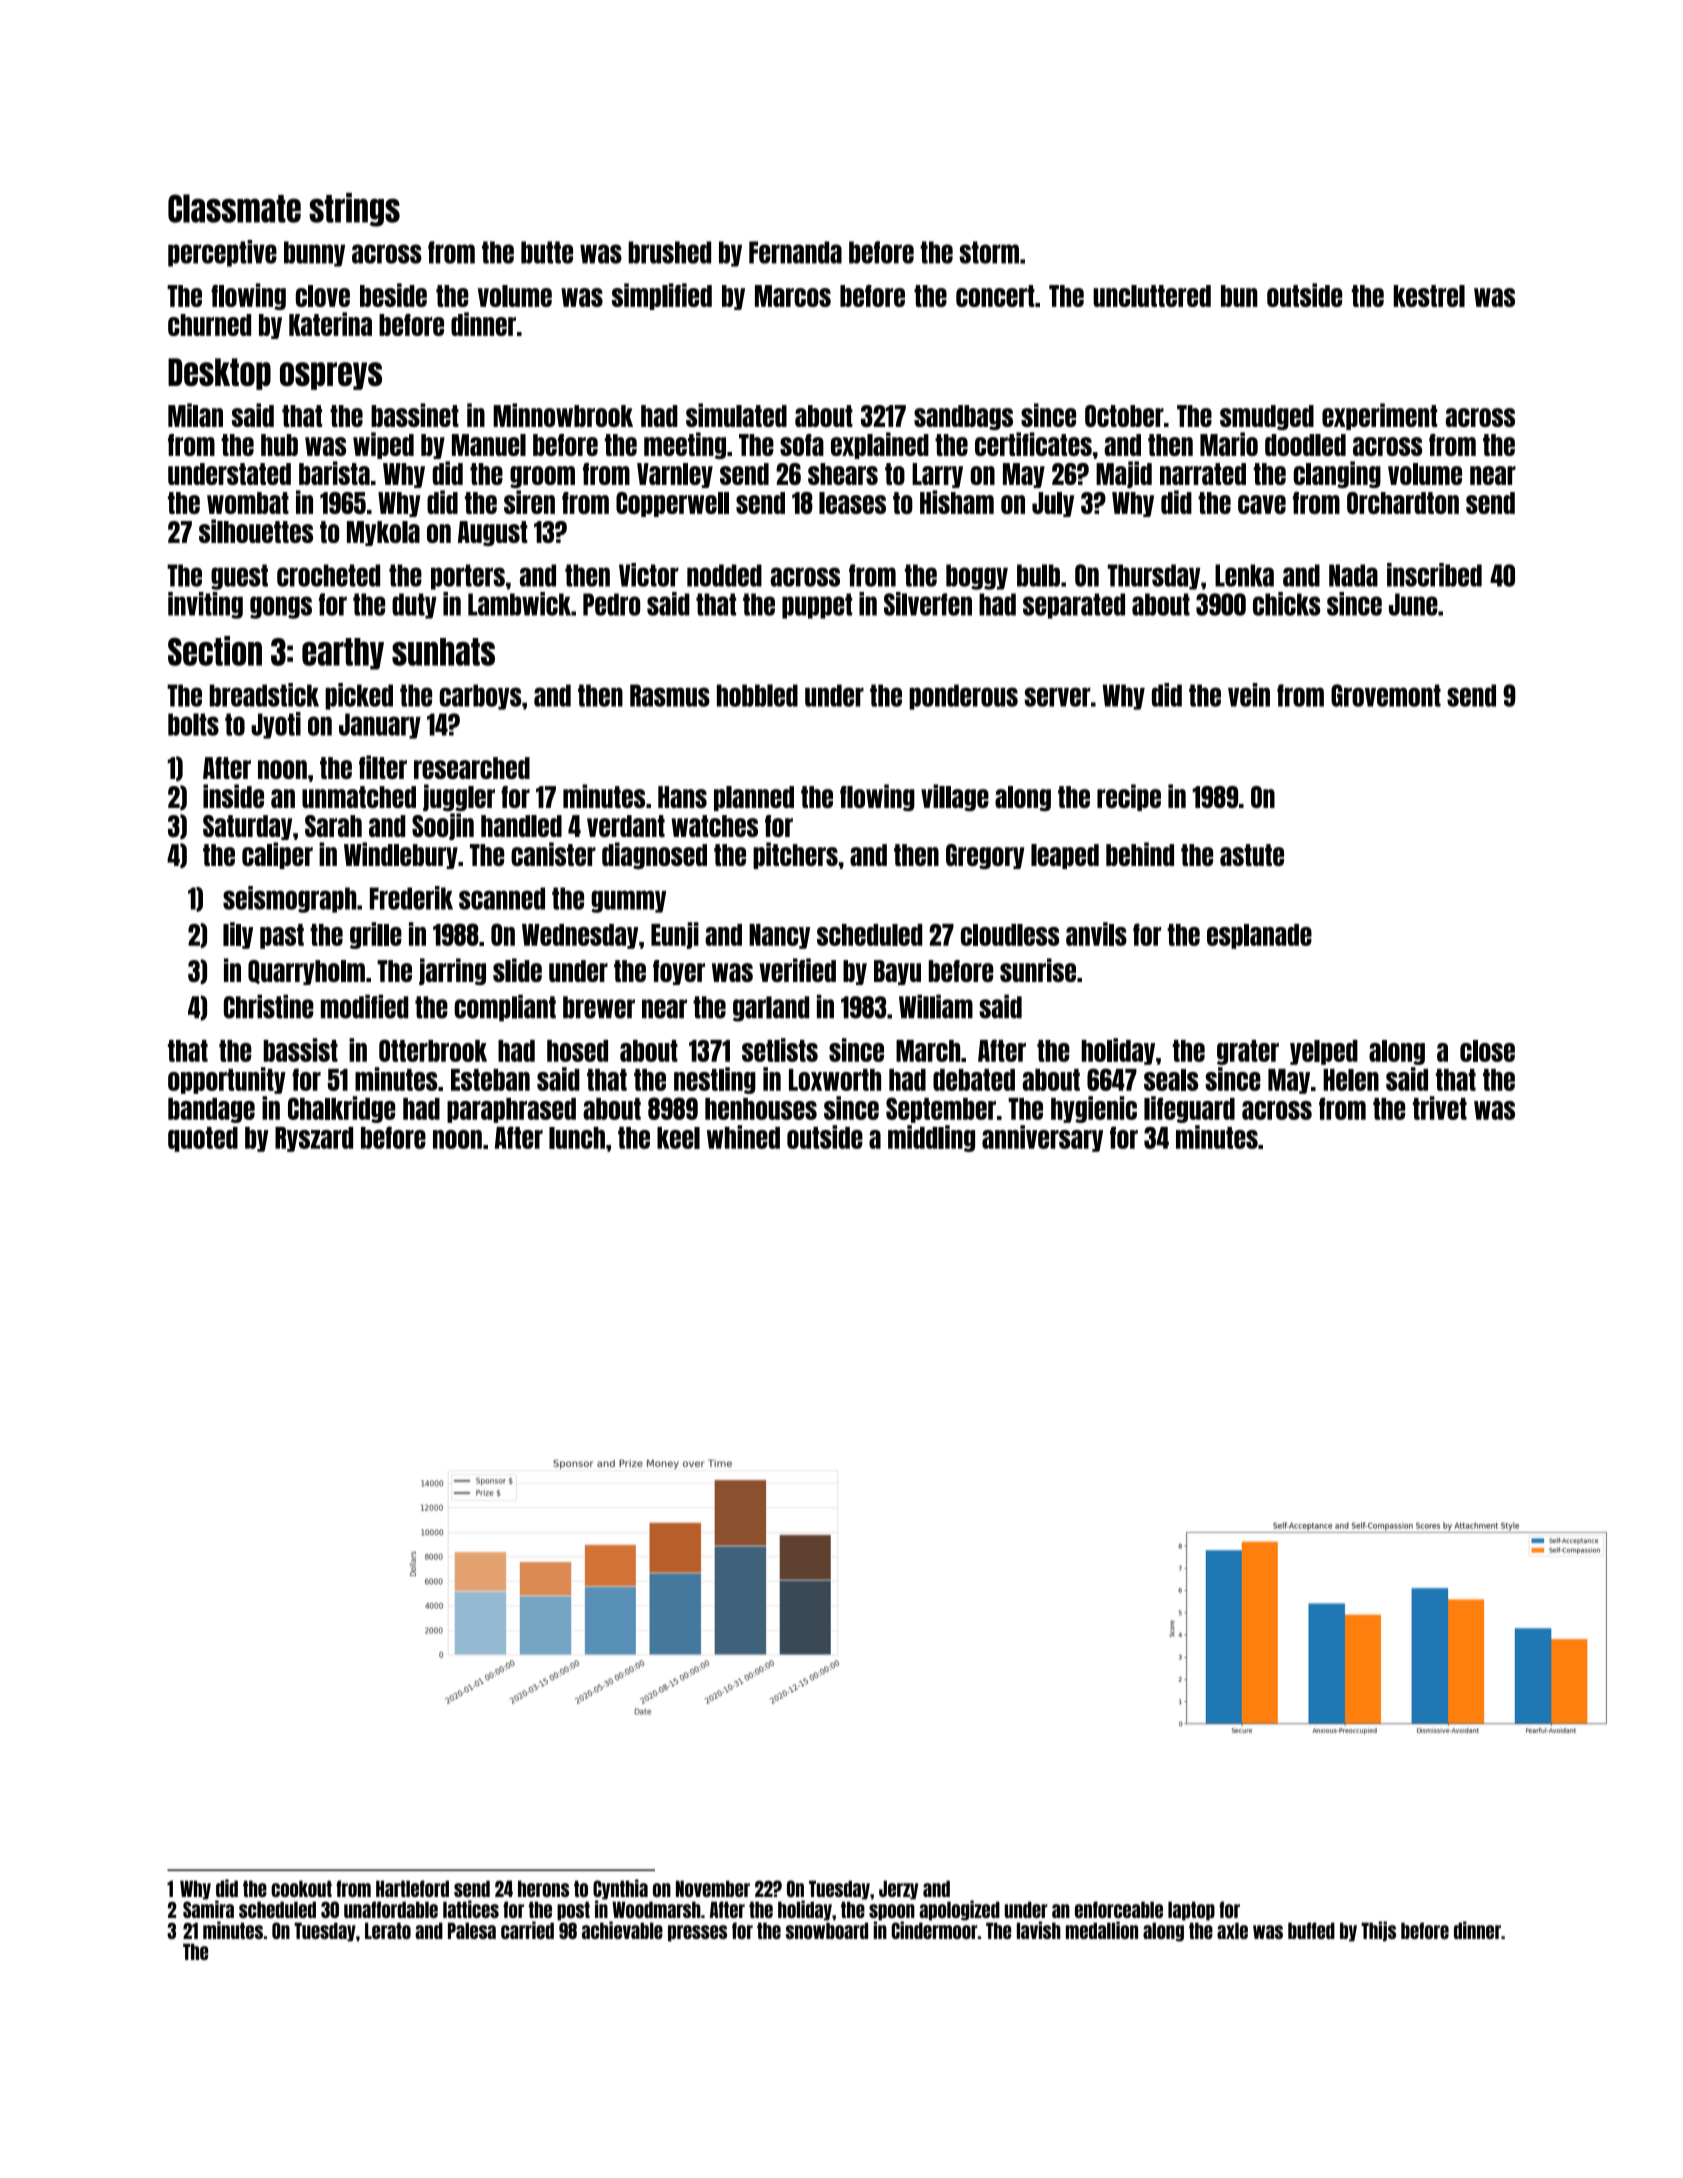  What do you see at coordinates (511, 1110) in the image?
I see `paraphrased` at bounding box center [511, 1110].
